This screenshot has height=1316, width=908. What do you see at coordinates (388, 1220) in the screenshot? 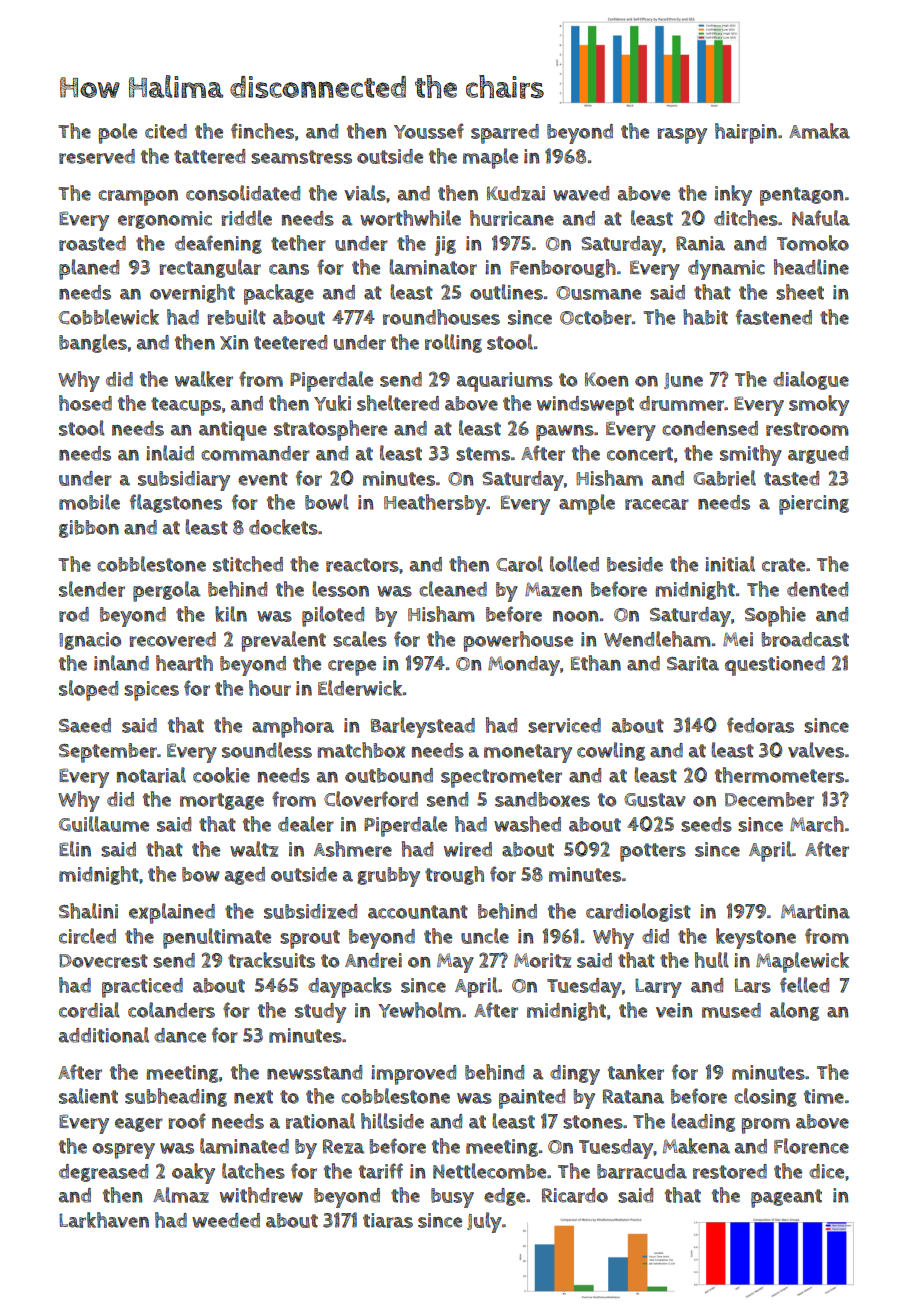
I see `tiaras` at bounding box center [388, 1220].
